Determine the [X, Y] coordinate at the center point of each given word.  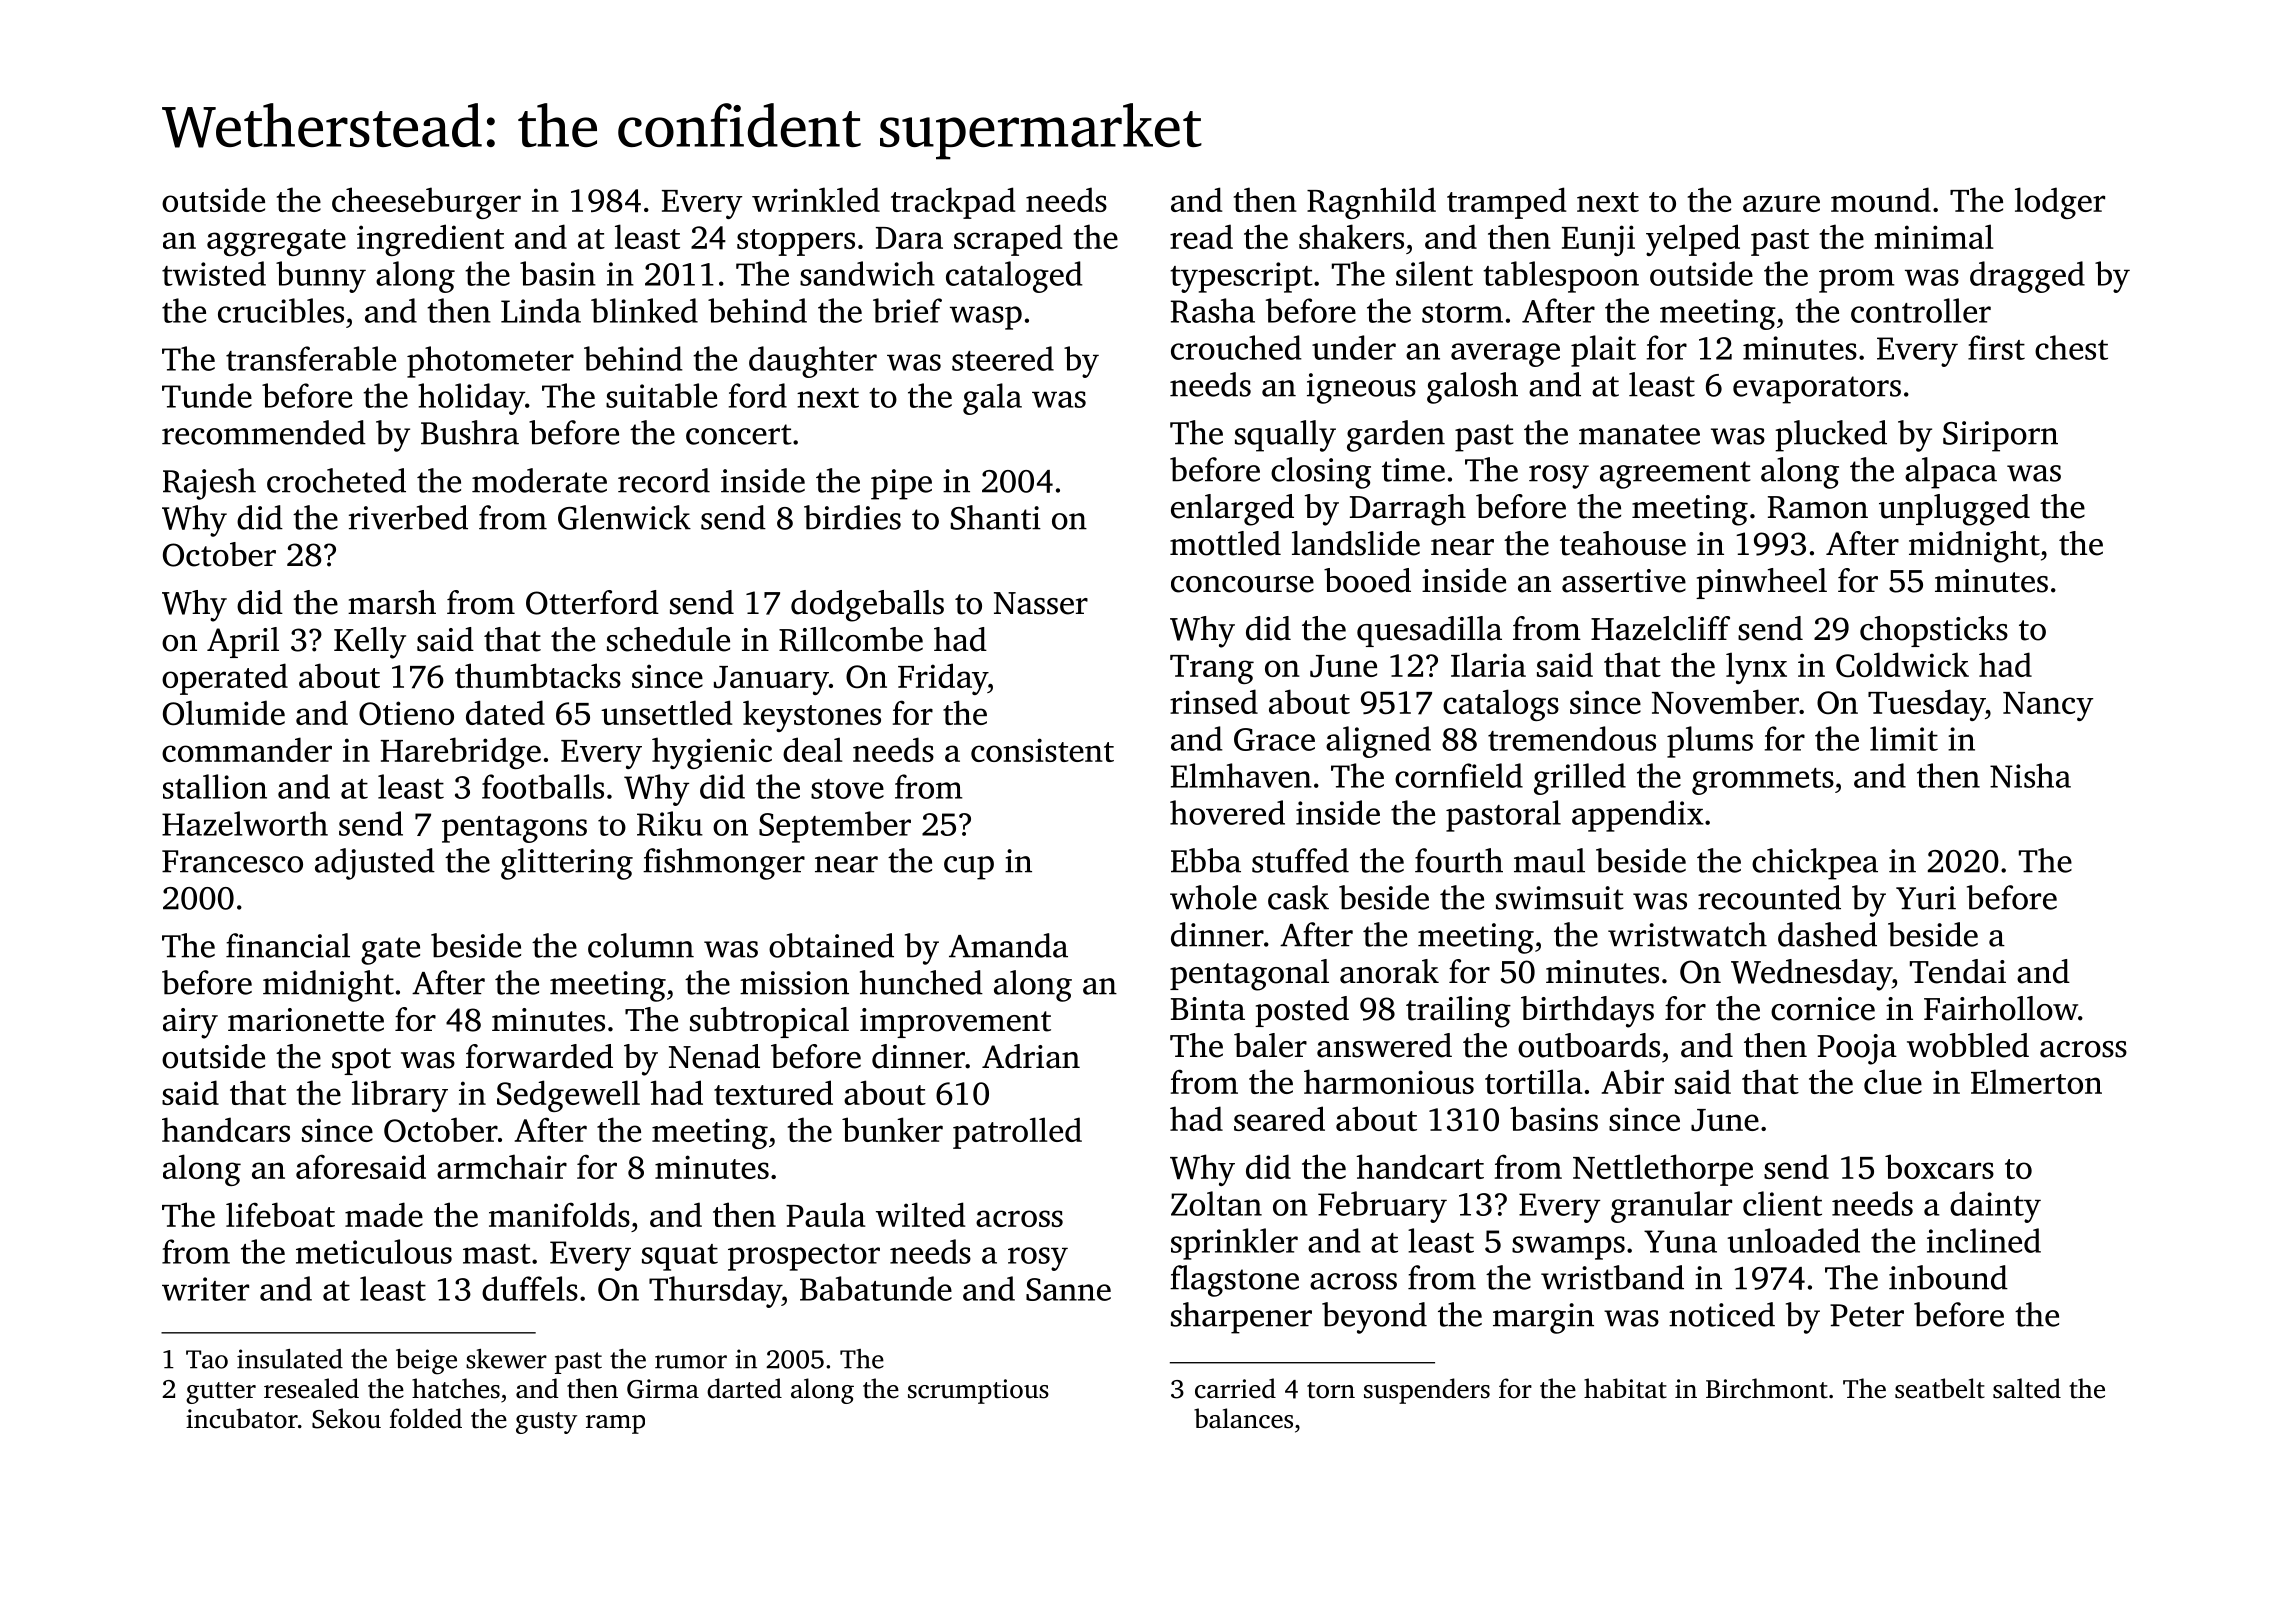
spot [361, 1061]
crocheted [336, 480]
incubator [242, 1418]
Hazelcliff [1660, 628]
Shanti [996, 517]
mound [1881, 199]
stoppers [796, 242]
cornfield [1459, 775]
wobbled [1968, 1045]
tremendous [1572, 738]
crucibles [281, 310]
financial [288, 945]
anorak [1389, 971]
